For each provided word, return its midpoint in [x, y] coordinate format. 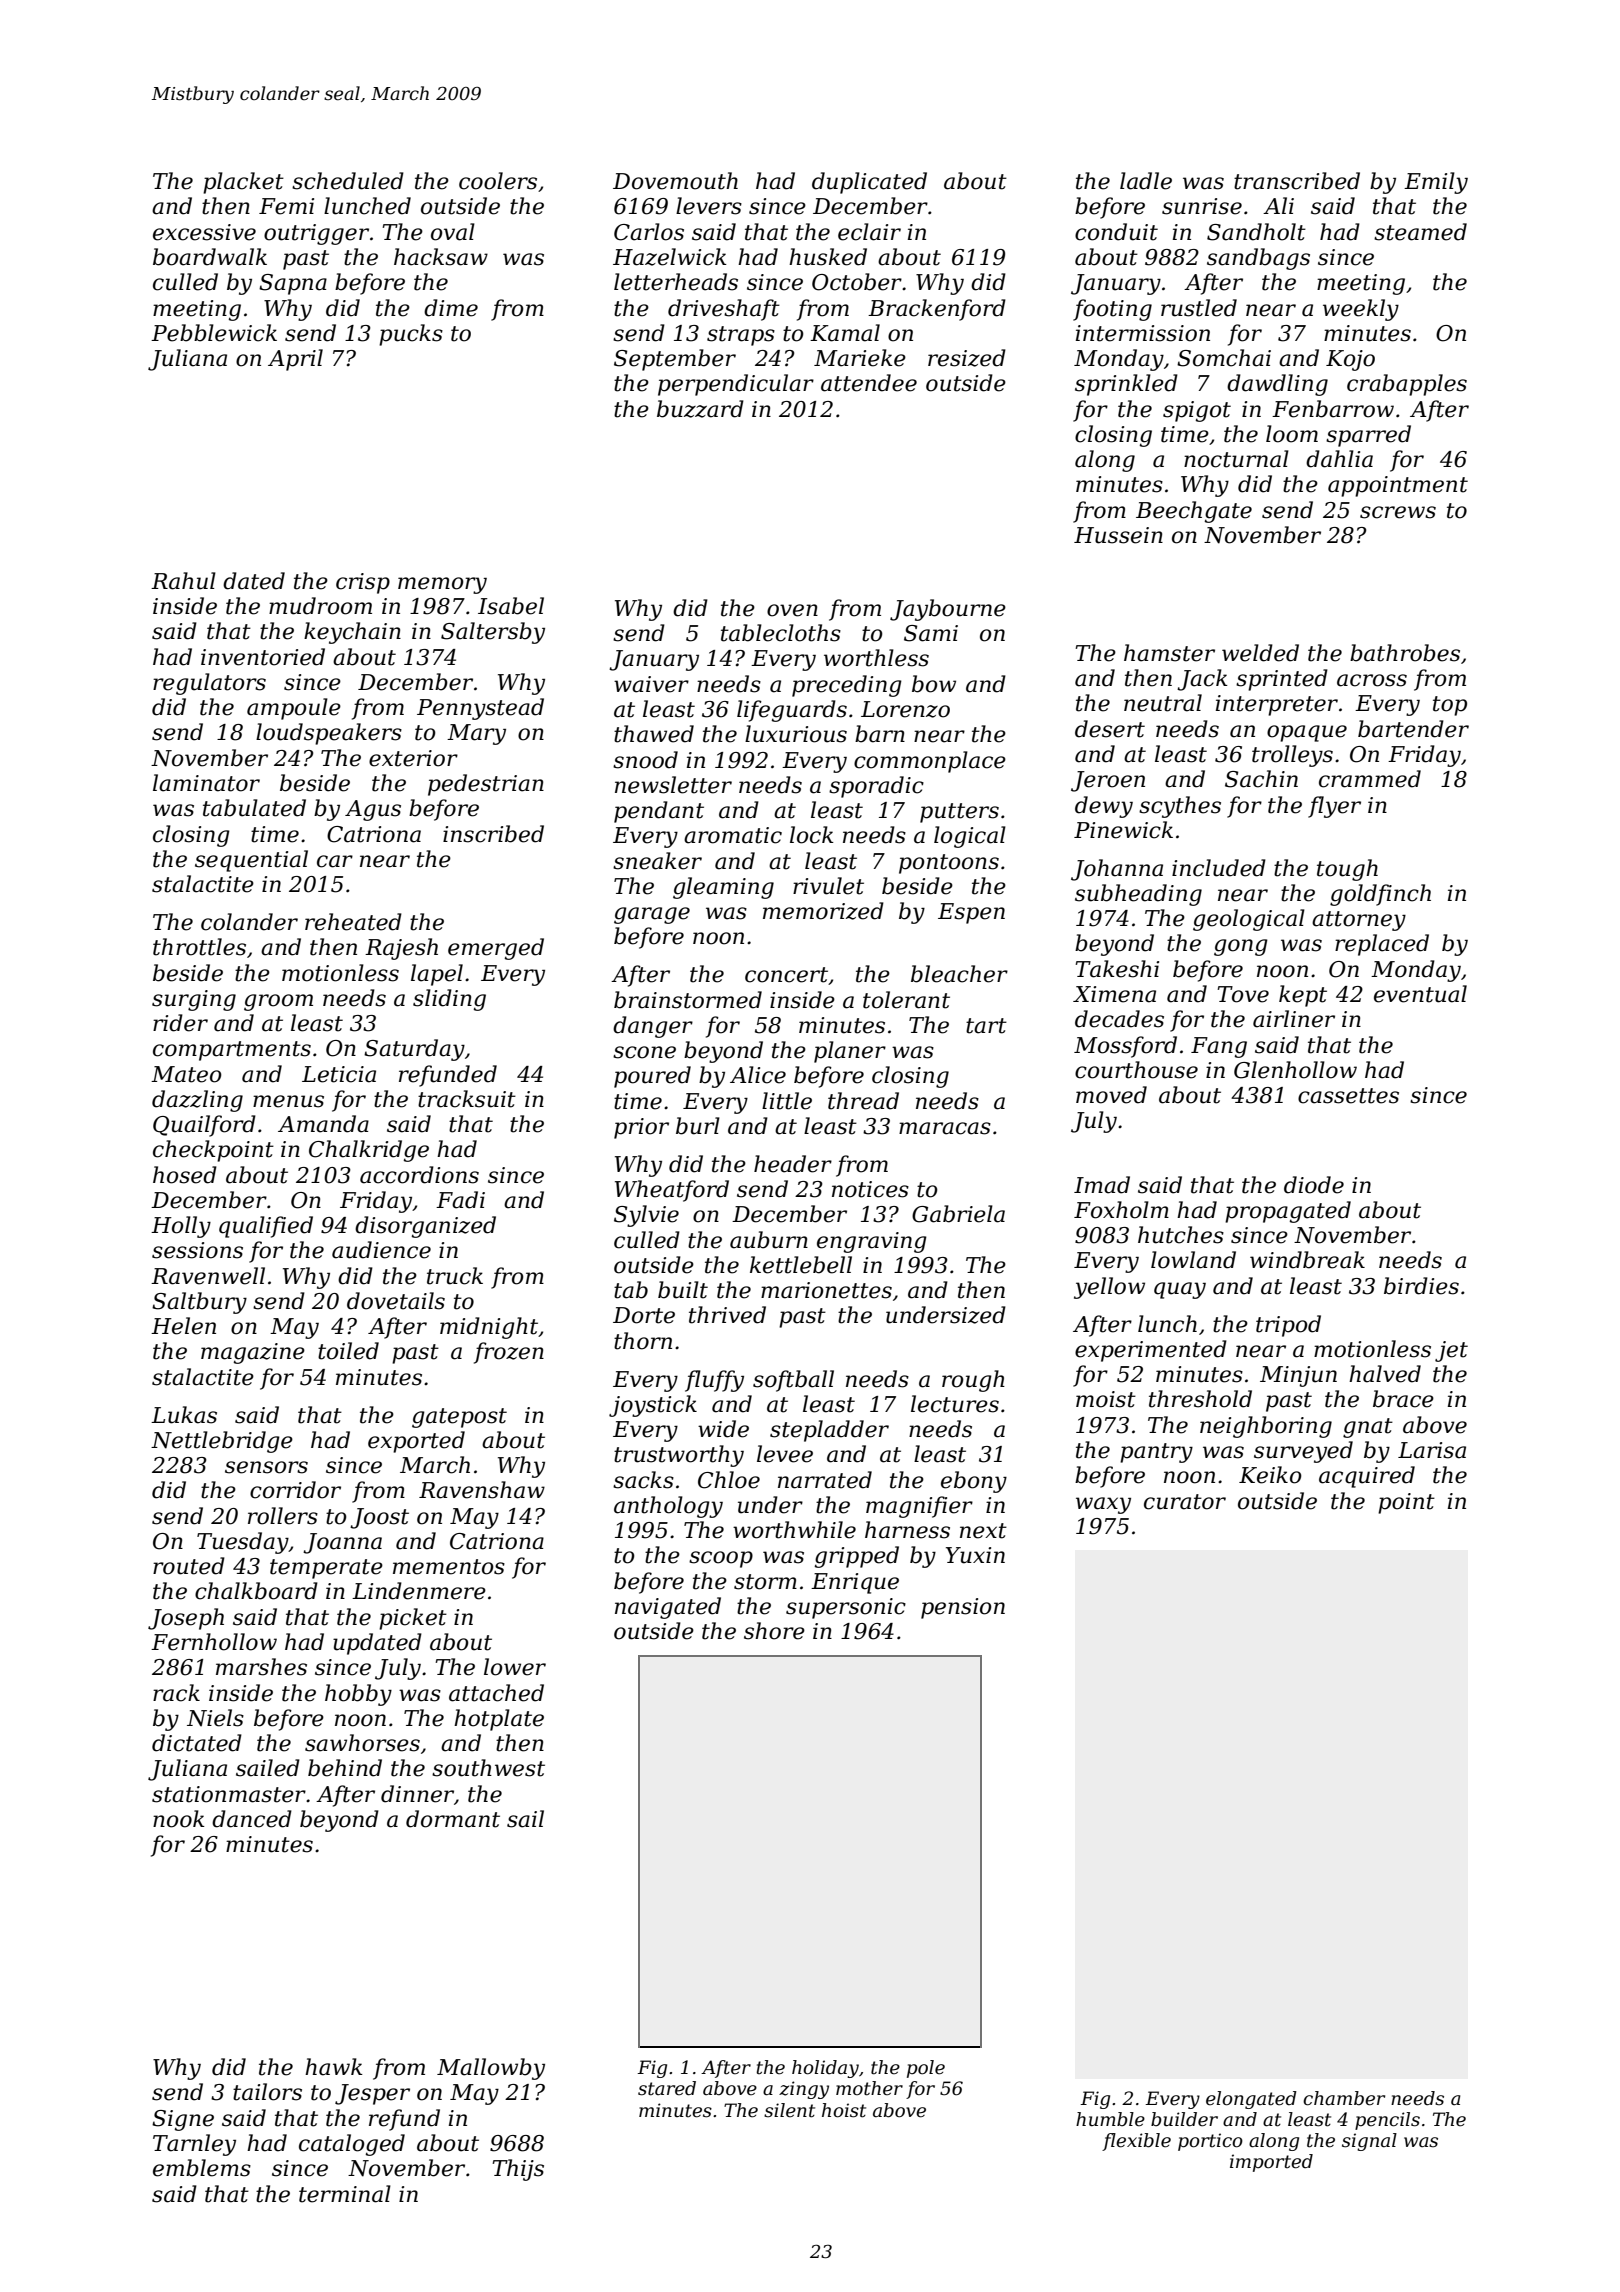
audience [381, 1250]
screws [1398, 512]
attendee [869, 383]
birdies [1421, 1286]
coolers [498, 181]
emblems [202, 2168]
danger [653, 1027]
